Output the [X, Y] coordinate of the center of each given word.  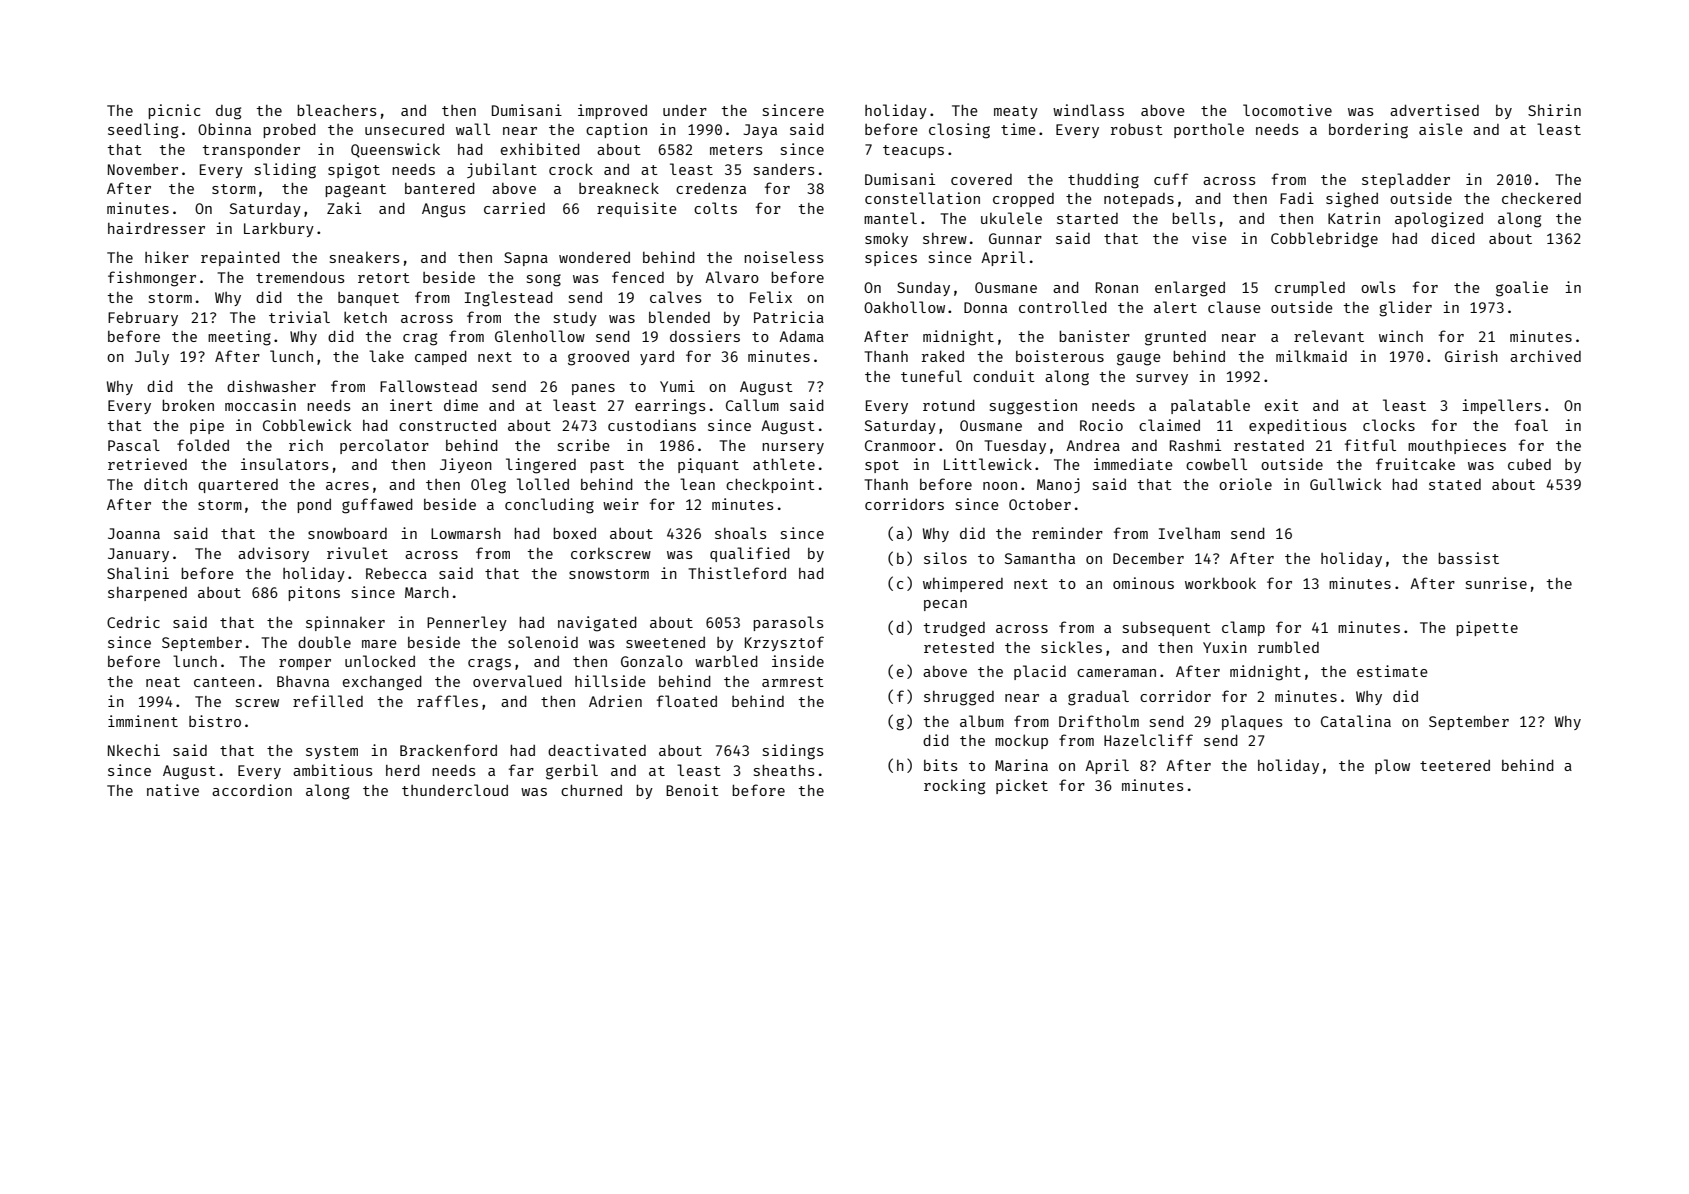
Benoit [692, 790]
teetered [1455, 765]
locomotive [1287, 110]
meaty [1016, 112]
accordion [252, 790]
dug [228, 112]
